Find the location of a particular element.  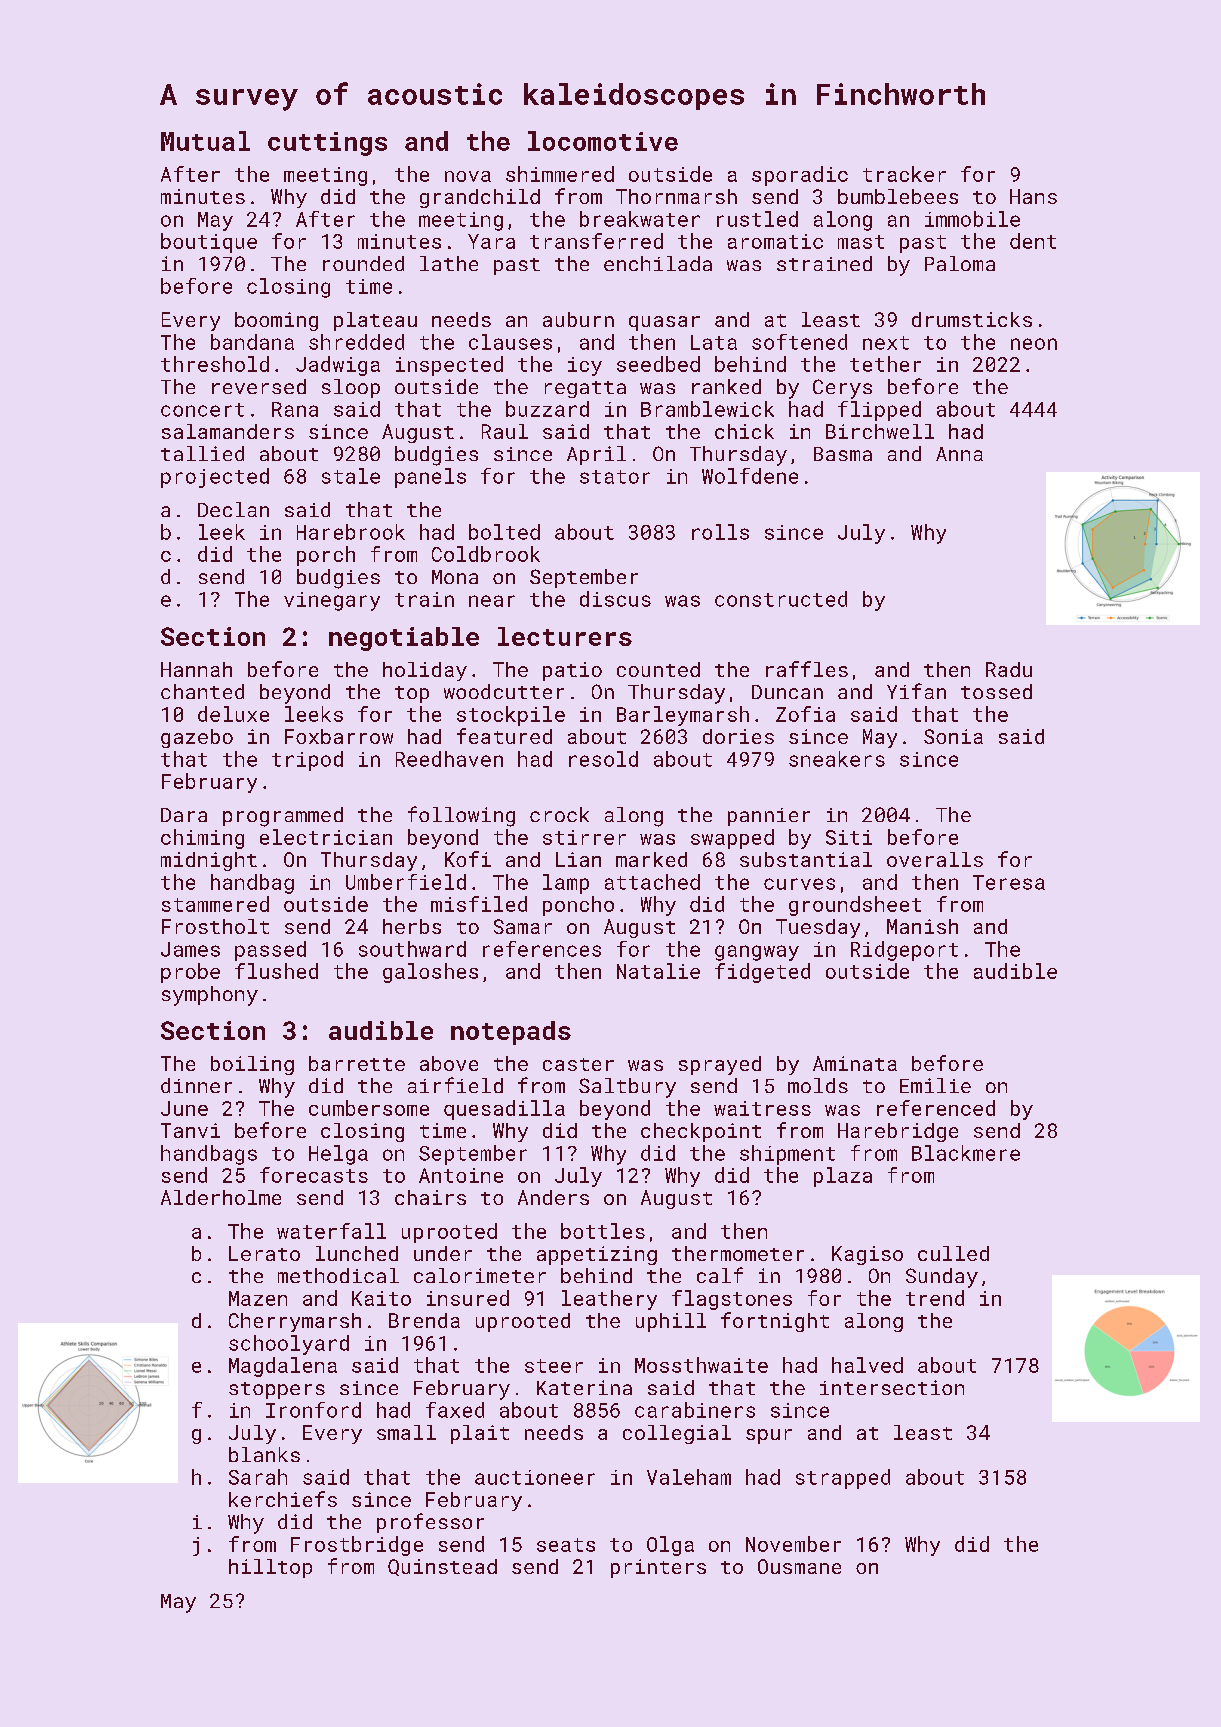

Foxbarrow is located at coordinates (339, 736).
